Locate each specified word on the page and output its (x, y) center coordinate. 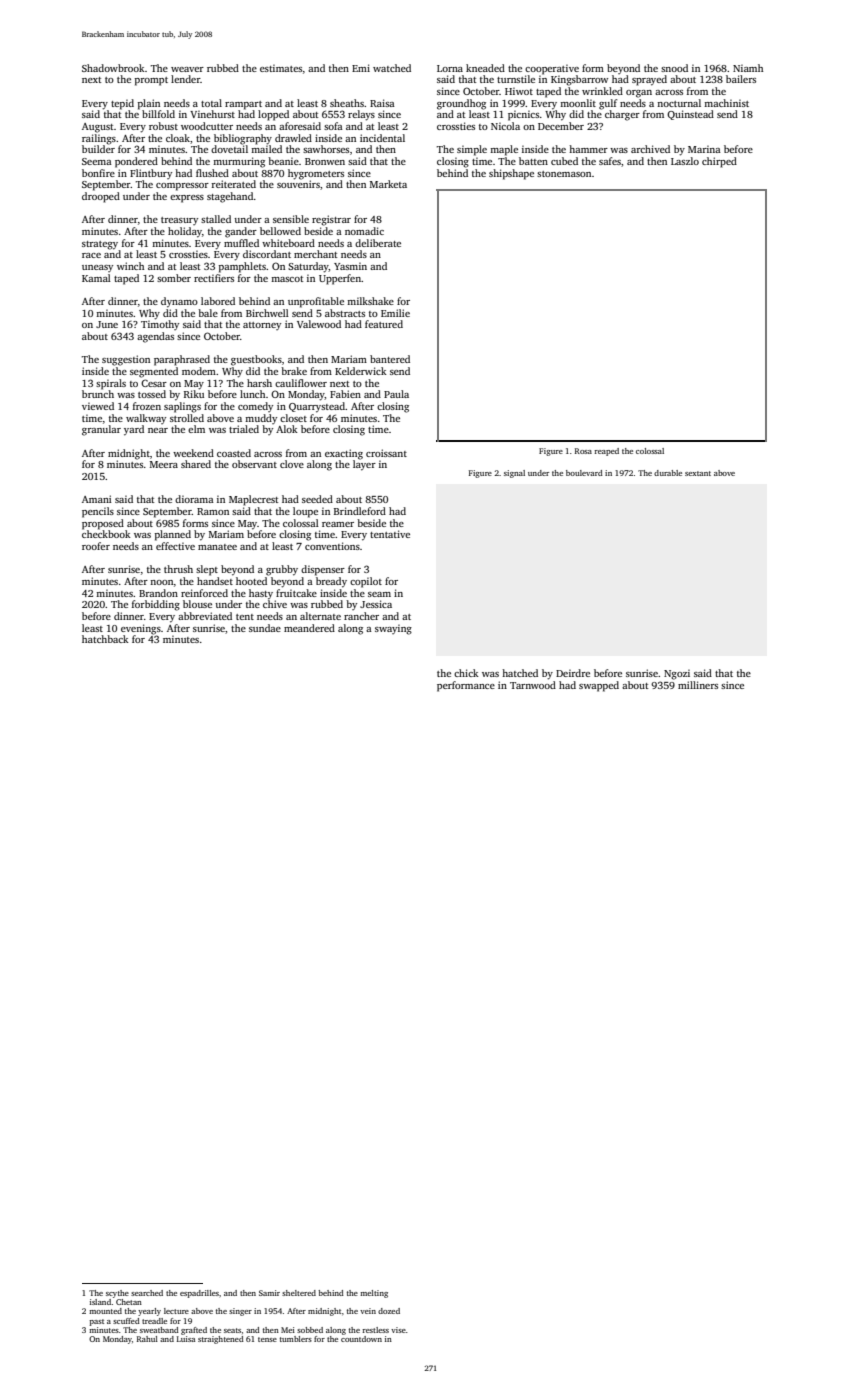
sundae (265, 628)
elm (196, 429)
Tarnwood (533, 685)
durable (668, 473)
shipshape (511, 174)
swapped (599, 686)
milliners (698, 685)
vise (398, 1330)
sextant (698, 473)
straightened (221, 1340)
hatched (520, 673)
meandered (309, 628)
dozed (389, 1311)
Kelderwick (361, 371)
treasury (179, 221)
